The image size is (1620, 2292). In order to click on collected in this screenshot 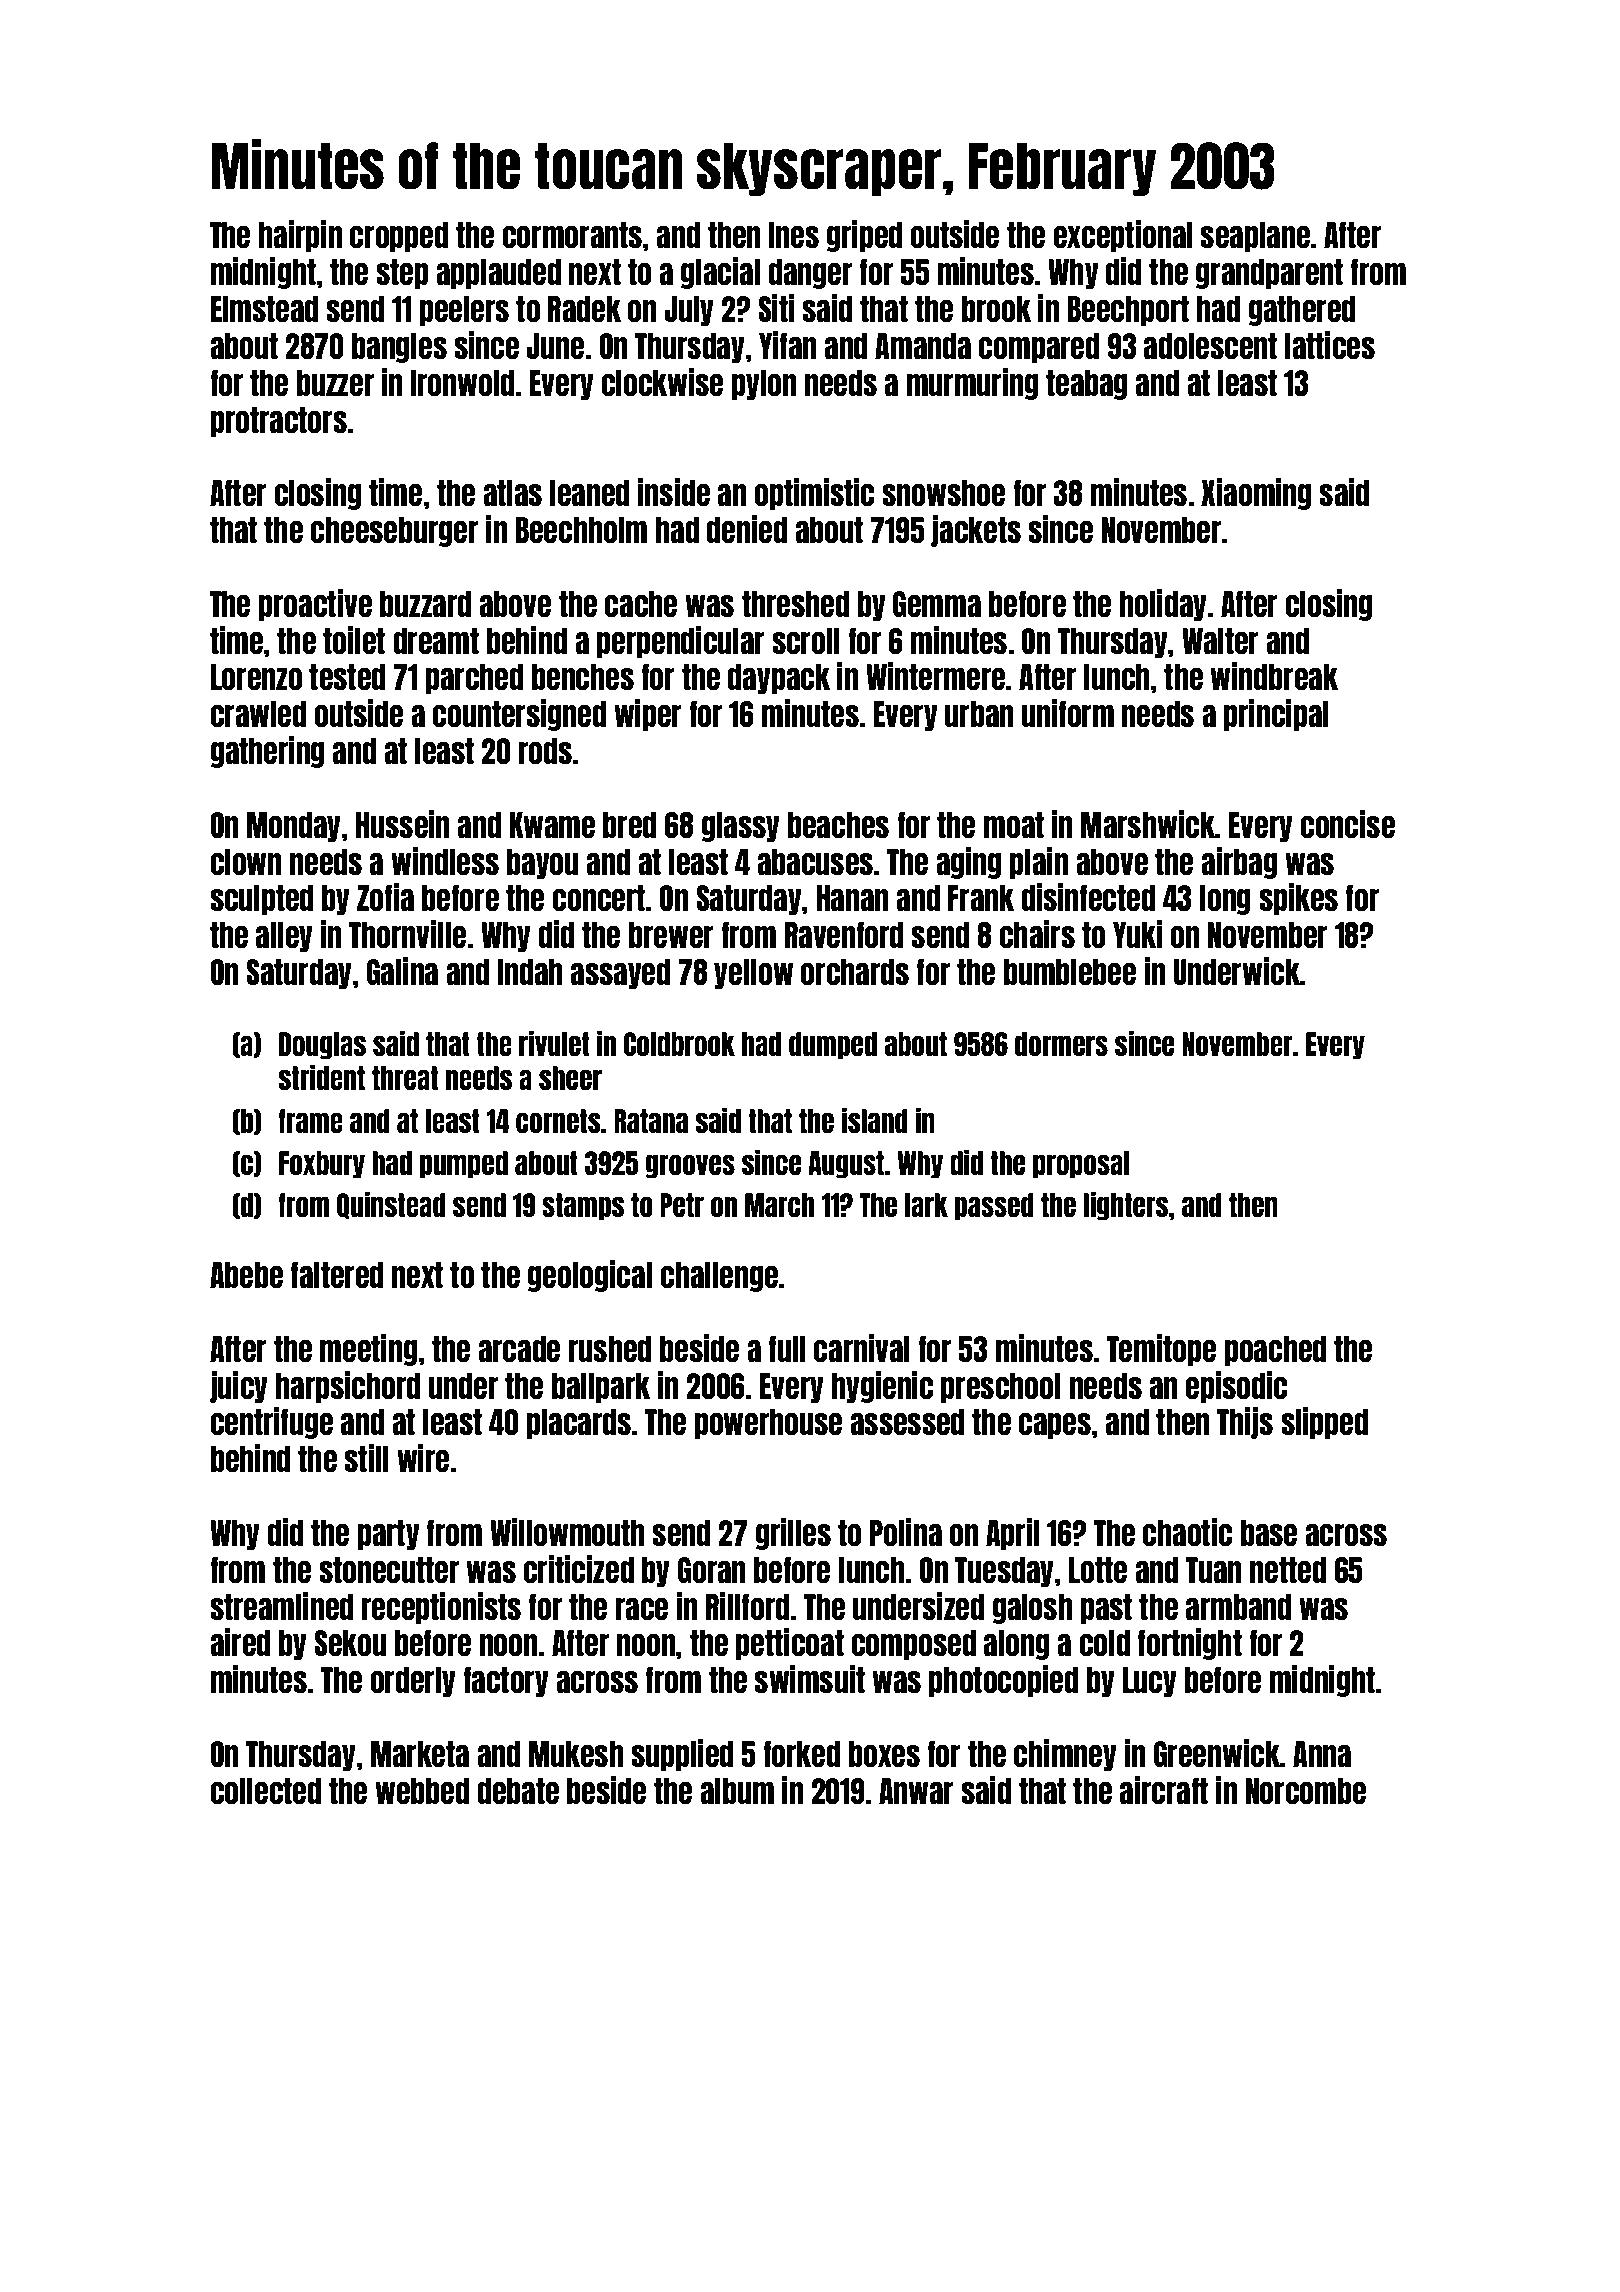, I will do `click(266, 1791)`.
